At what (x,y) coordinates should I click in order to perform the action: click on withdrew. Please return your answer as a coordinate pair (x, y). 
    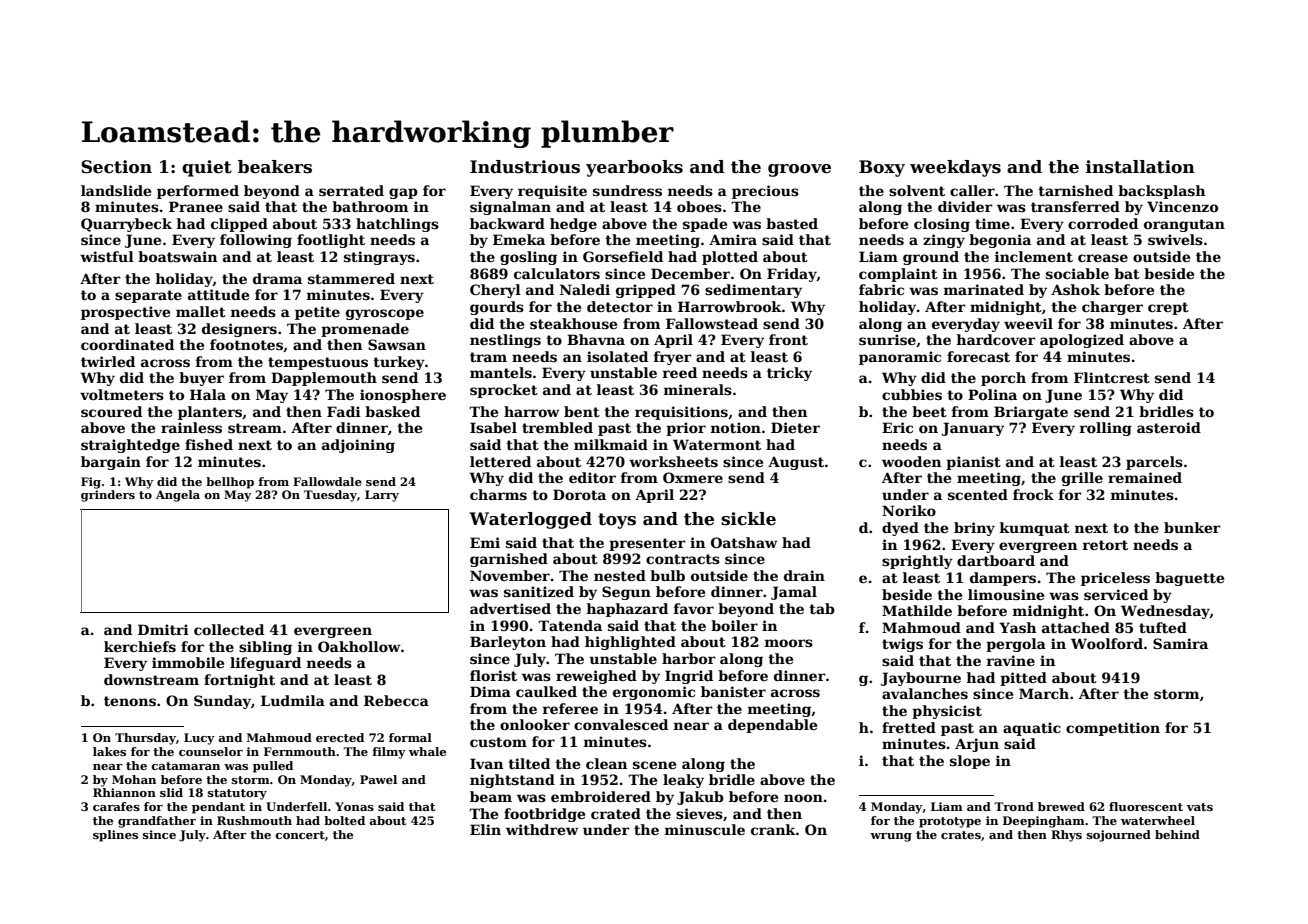
    Looking at the image, I should click on (542, 829).
